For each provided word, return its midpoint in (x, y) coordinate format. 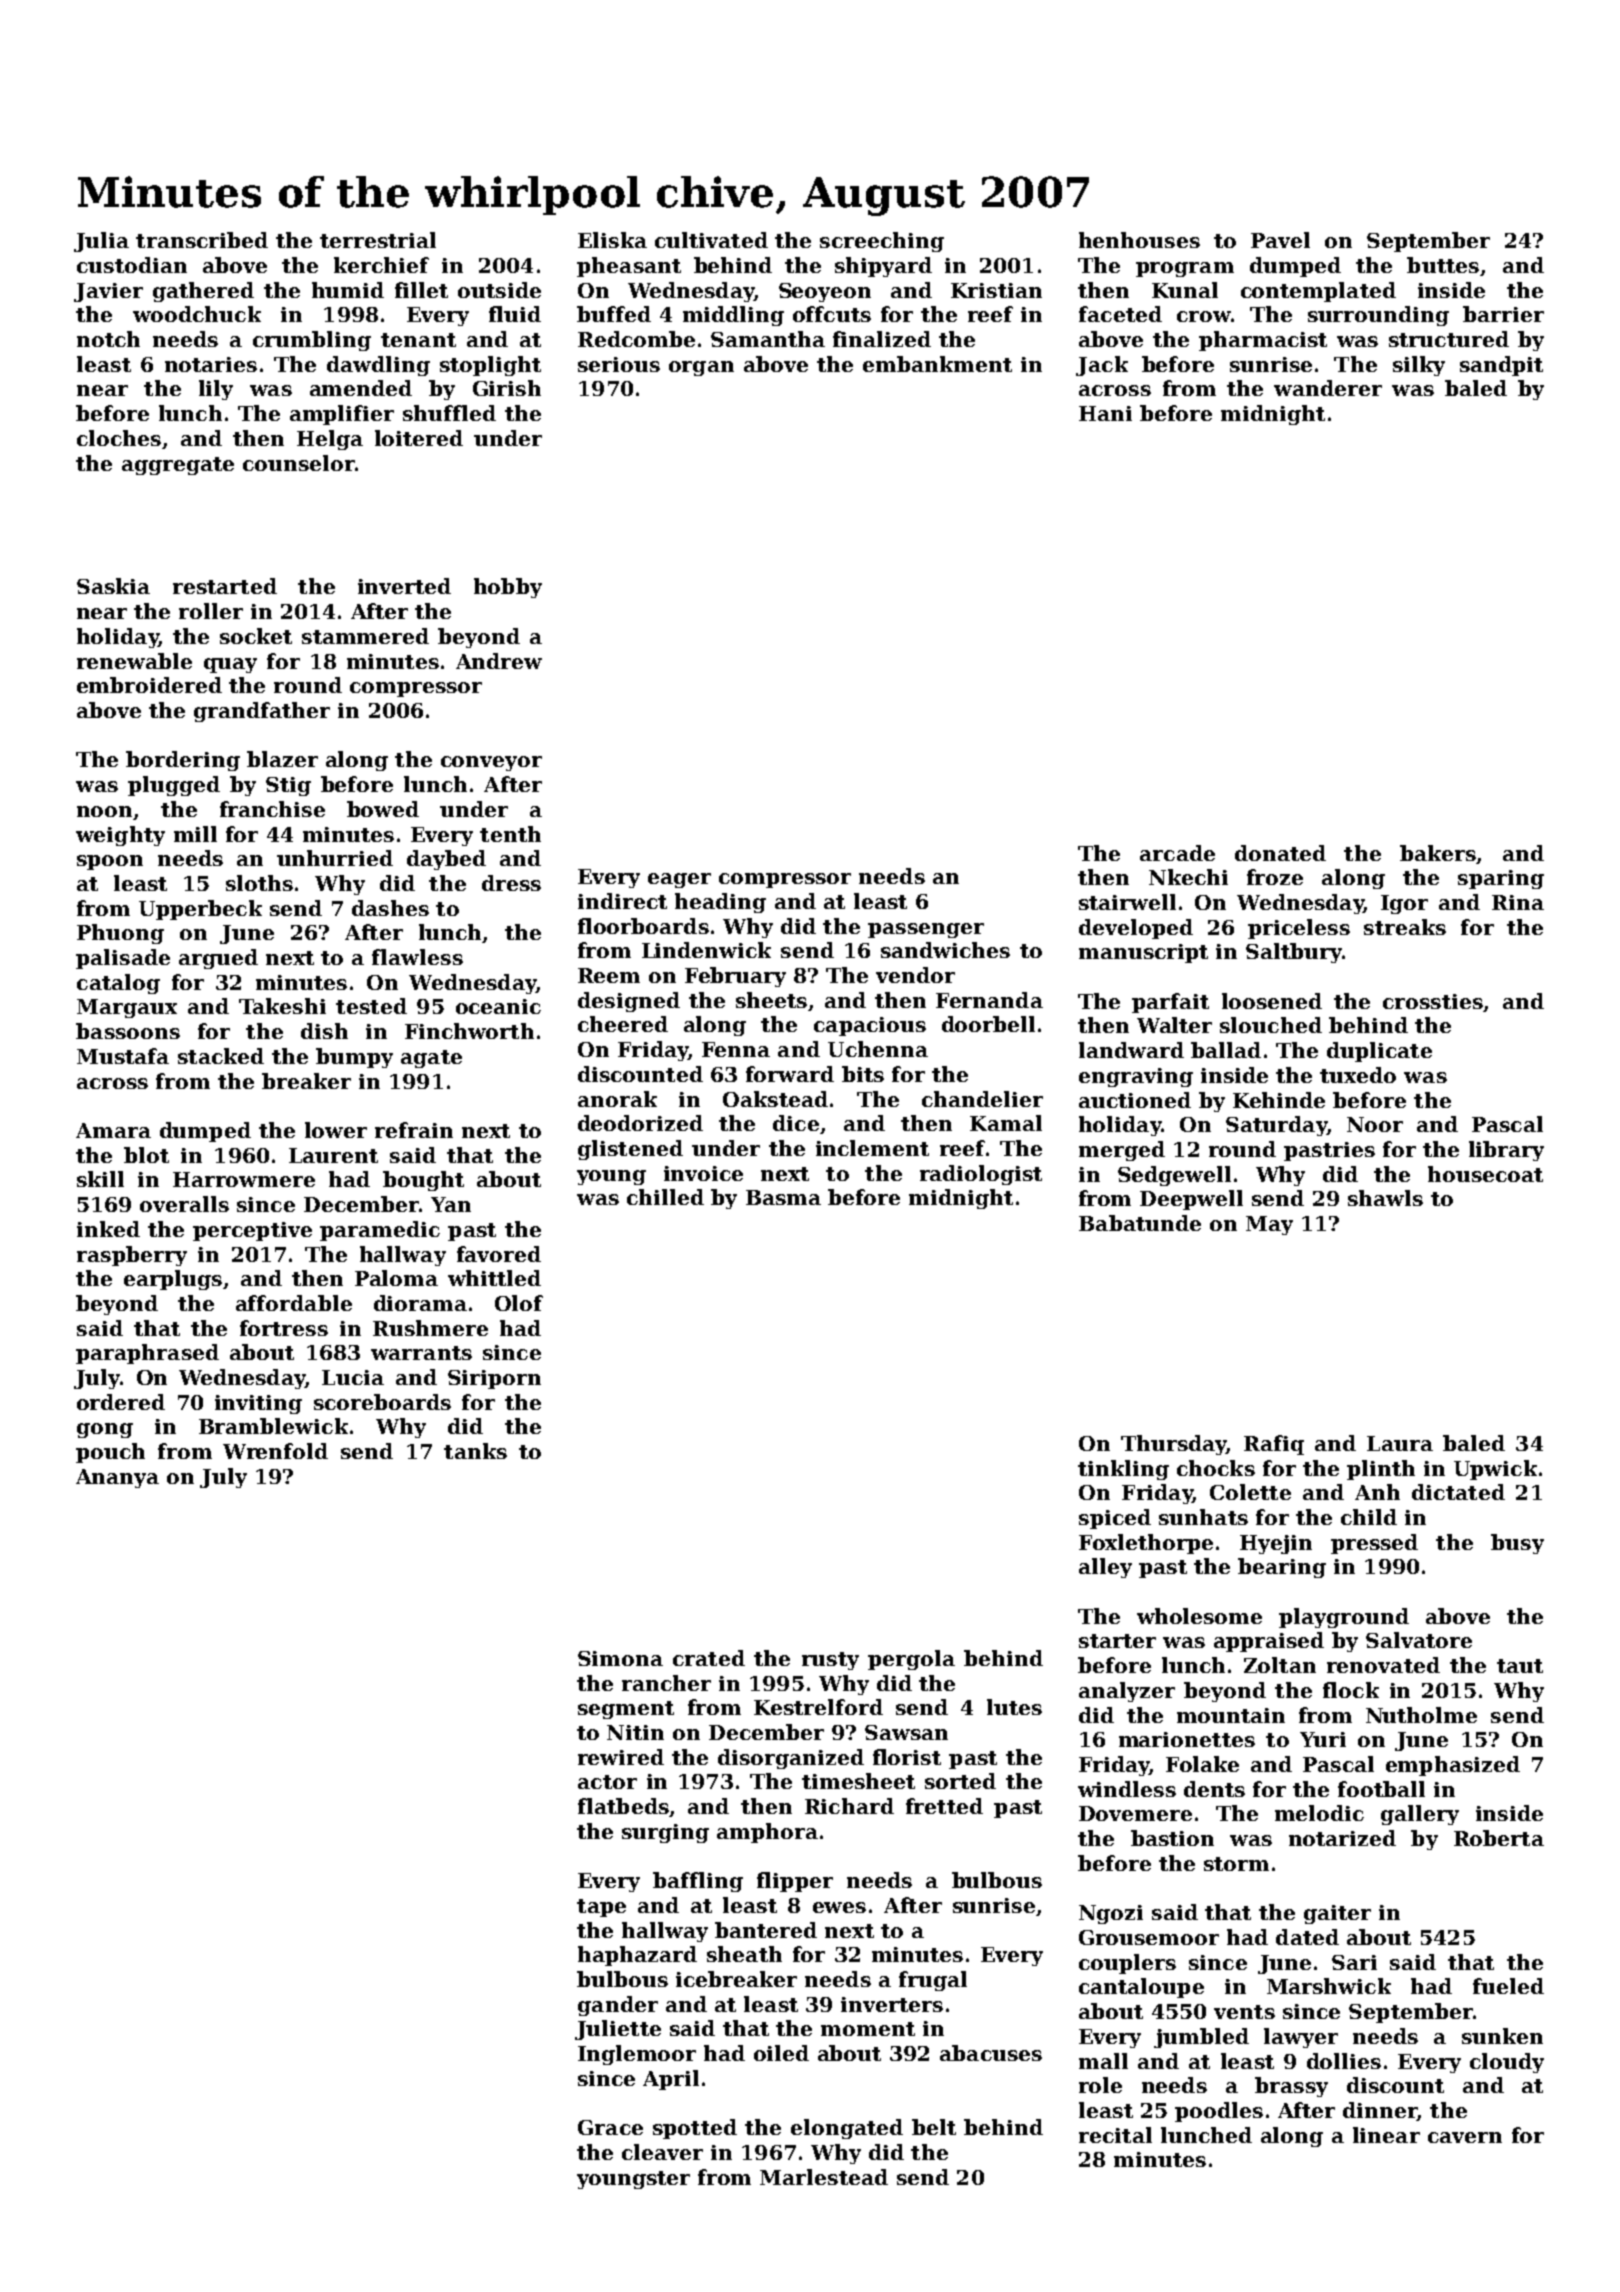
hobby (508, 588)
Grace (610, 2127)
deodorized (640, 1123)
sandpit (1501, 366)
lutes (1014, 1707)
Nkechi (1188, 877)
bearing (1282, 1568)
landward (1131, 1050)
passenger (926, 930)
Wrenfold (275, 1451)
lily (216, 390)
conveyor (491, 763)
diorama (420, 1303)
